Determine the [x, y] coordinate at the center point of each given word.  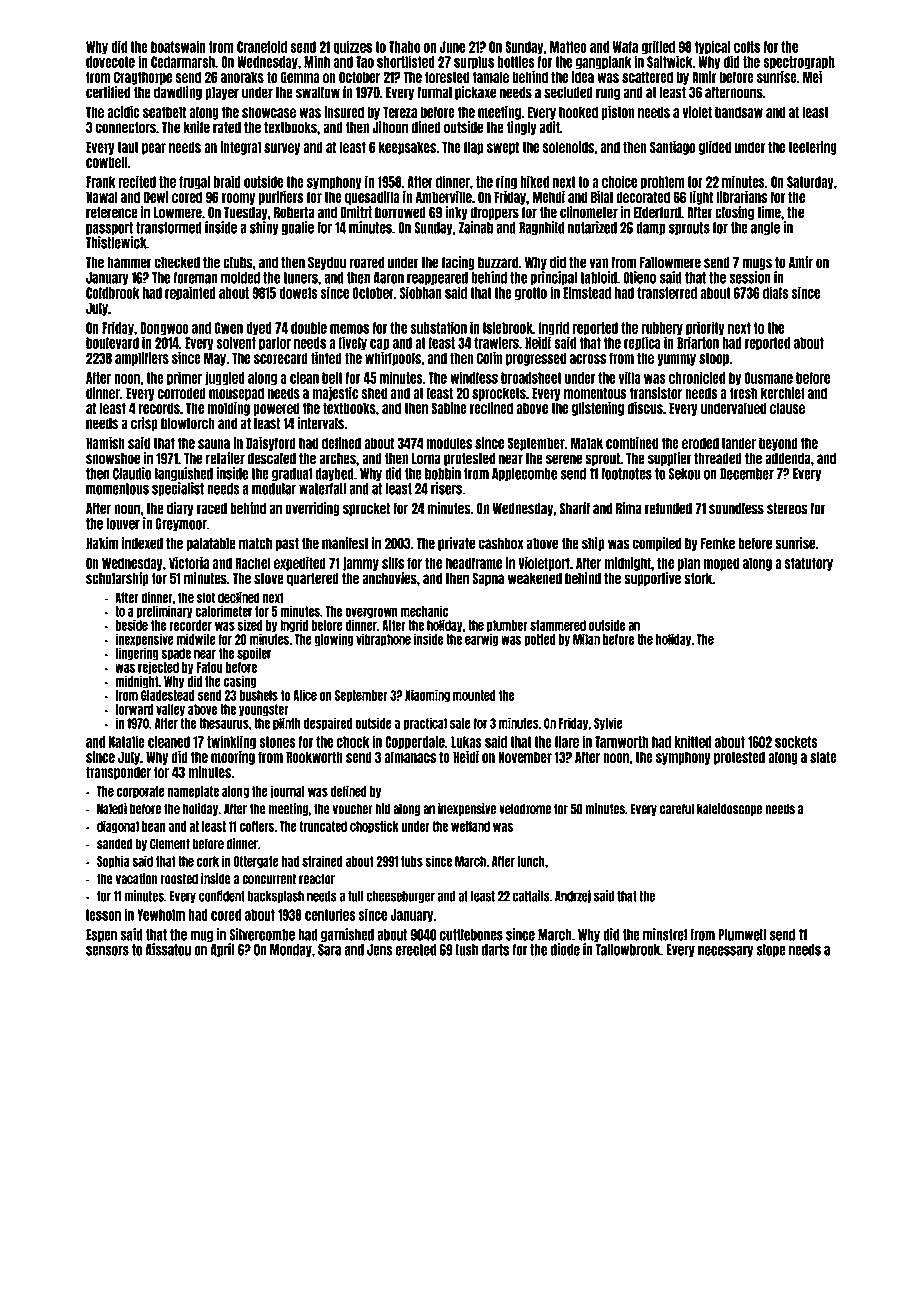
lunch [531, 861]
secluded [568, 93]
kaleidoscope [729, 809]
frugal [194, 183]
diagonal [118, 827]
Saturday [810, 183]
